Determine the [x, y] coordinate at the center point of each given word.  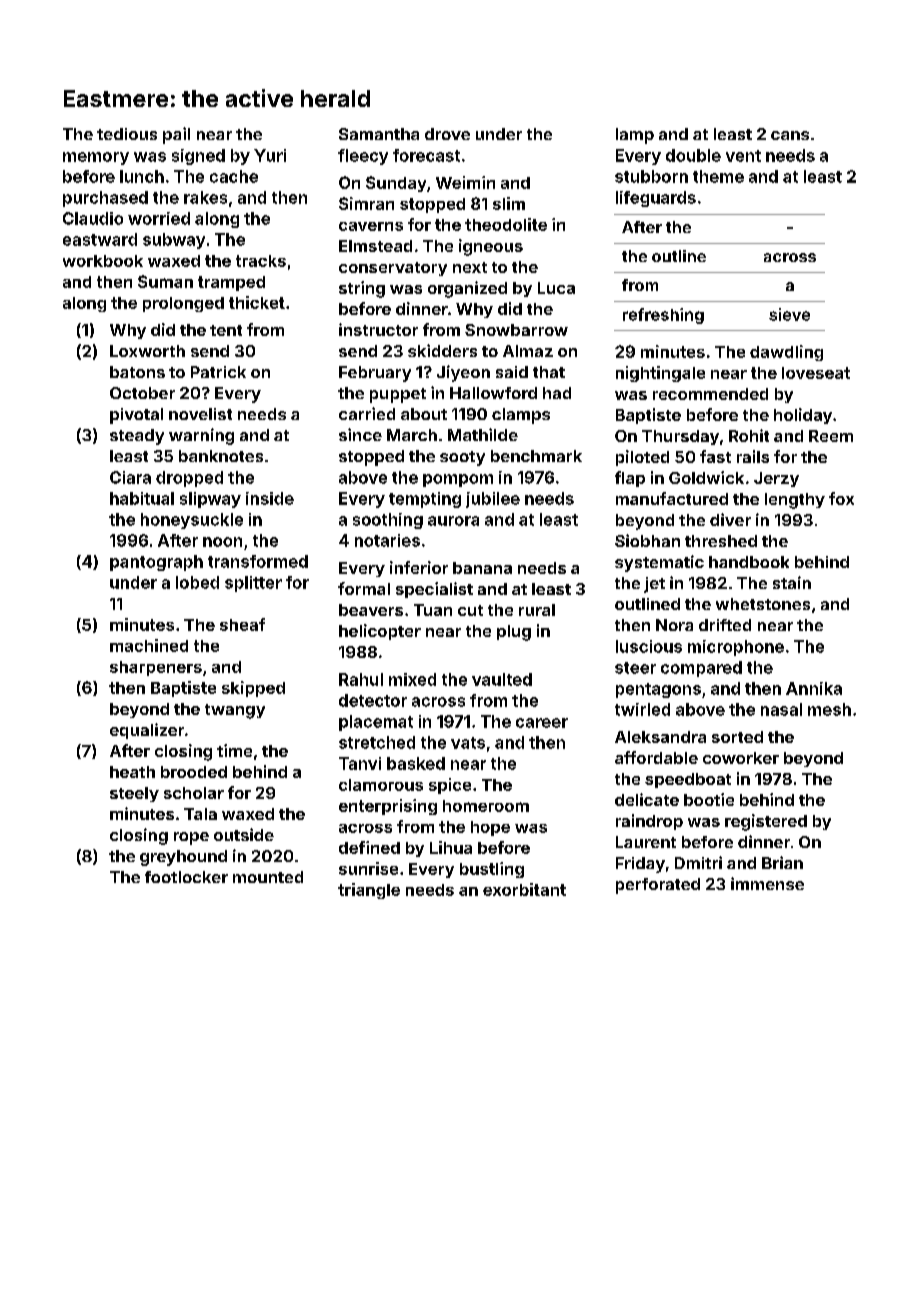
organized [467, 289]
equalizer [147, 731]
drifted [725, 625]
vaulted [502, 679]
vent [743, 156]
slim [509, 203]
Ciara [130, 477]
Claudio [93, 218]
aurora [453, 521]
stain [792, 582]
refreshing [663, 316]
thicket [257, 302]
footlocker [186, 877]
